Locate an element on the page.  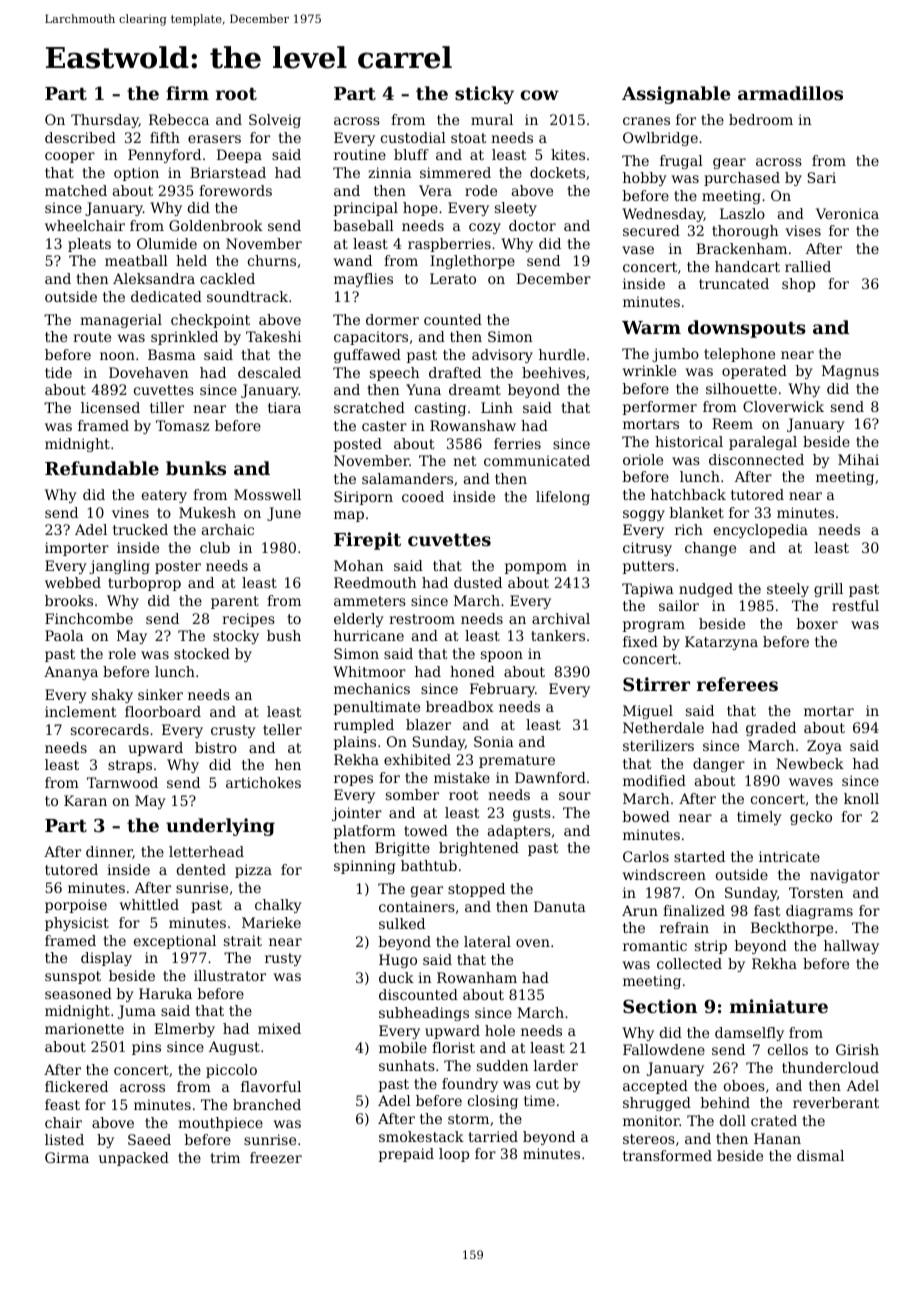
pompom is located at coordinates (536, 568).
